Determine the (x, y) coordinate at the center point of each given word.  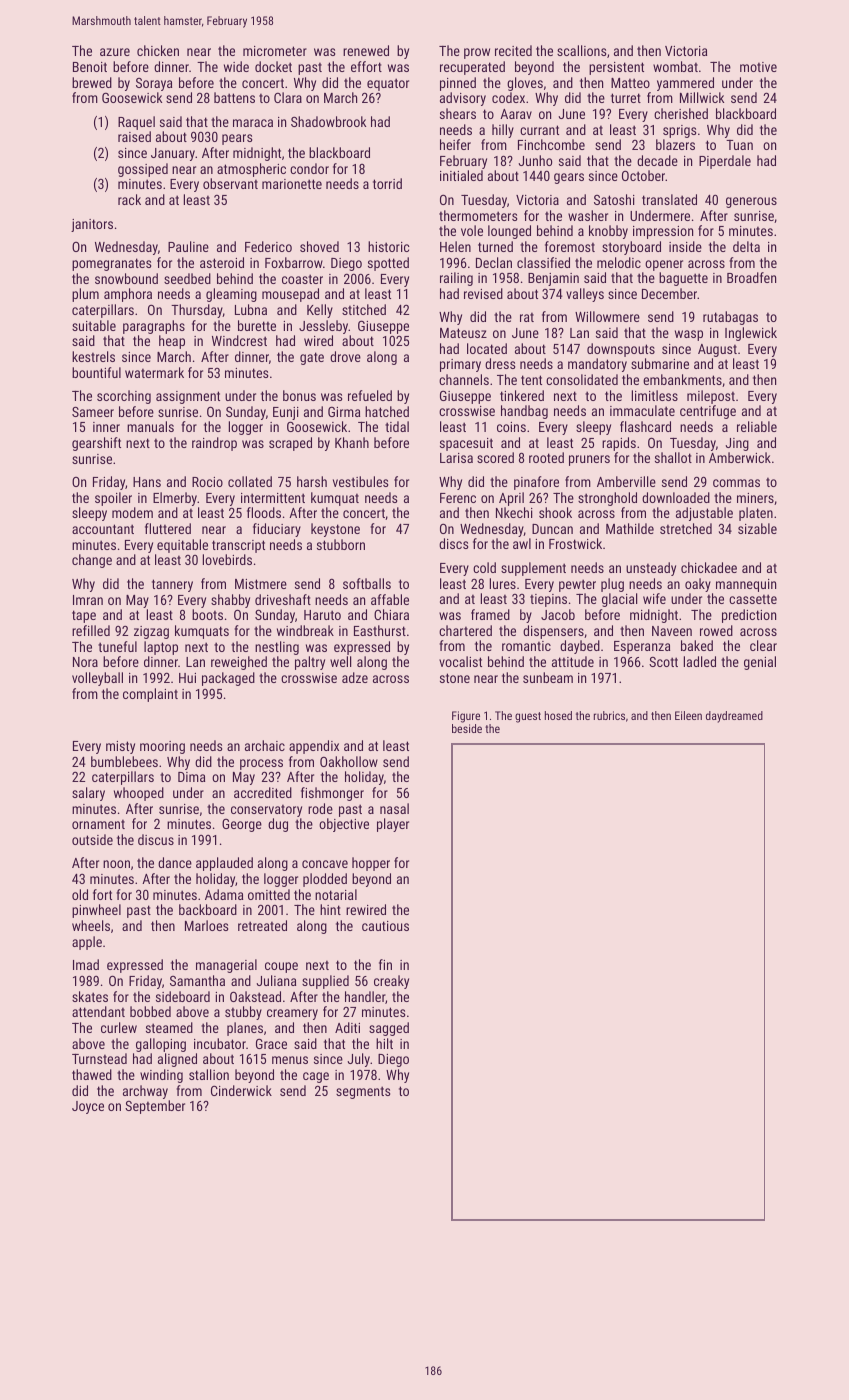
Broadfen (751, 277)
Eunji (286, 413)
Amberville (626, 481)
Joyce (88, 1107)
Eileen (688, 715)
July (358, 1060)
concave (325, 864)
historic (389, 246)
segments (363, 1092)
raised (134, 136)
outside (92, 839)
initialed (461, 175)
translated (669, 199)
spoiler (113, 499)
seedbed (187, 278)
